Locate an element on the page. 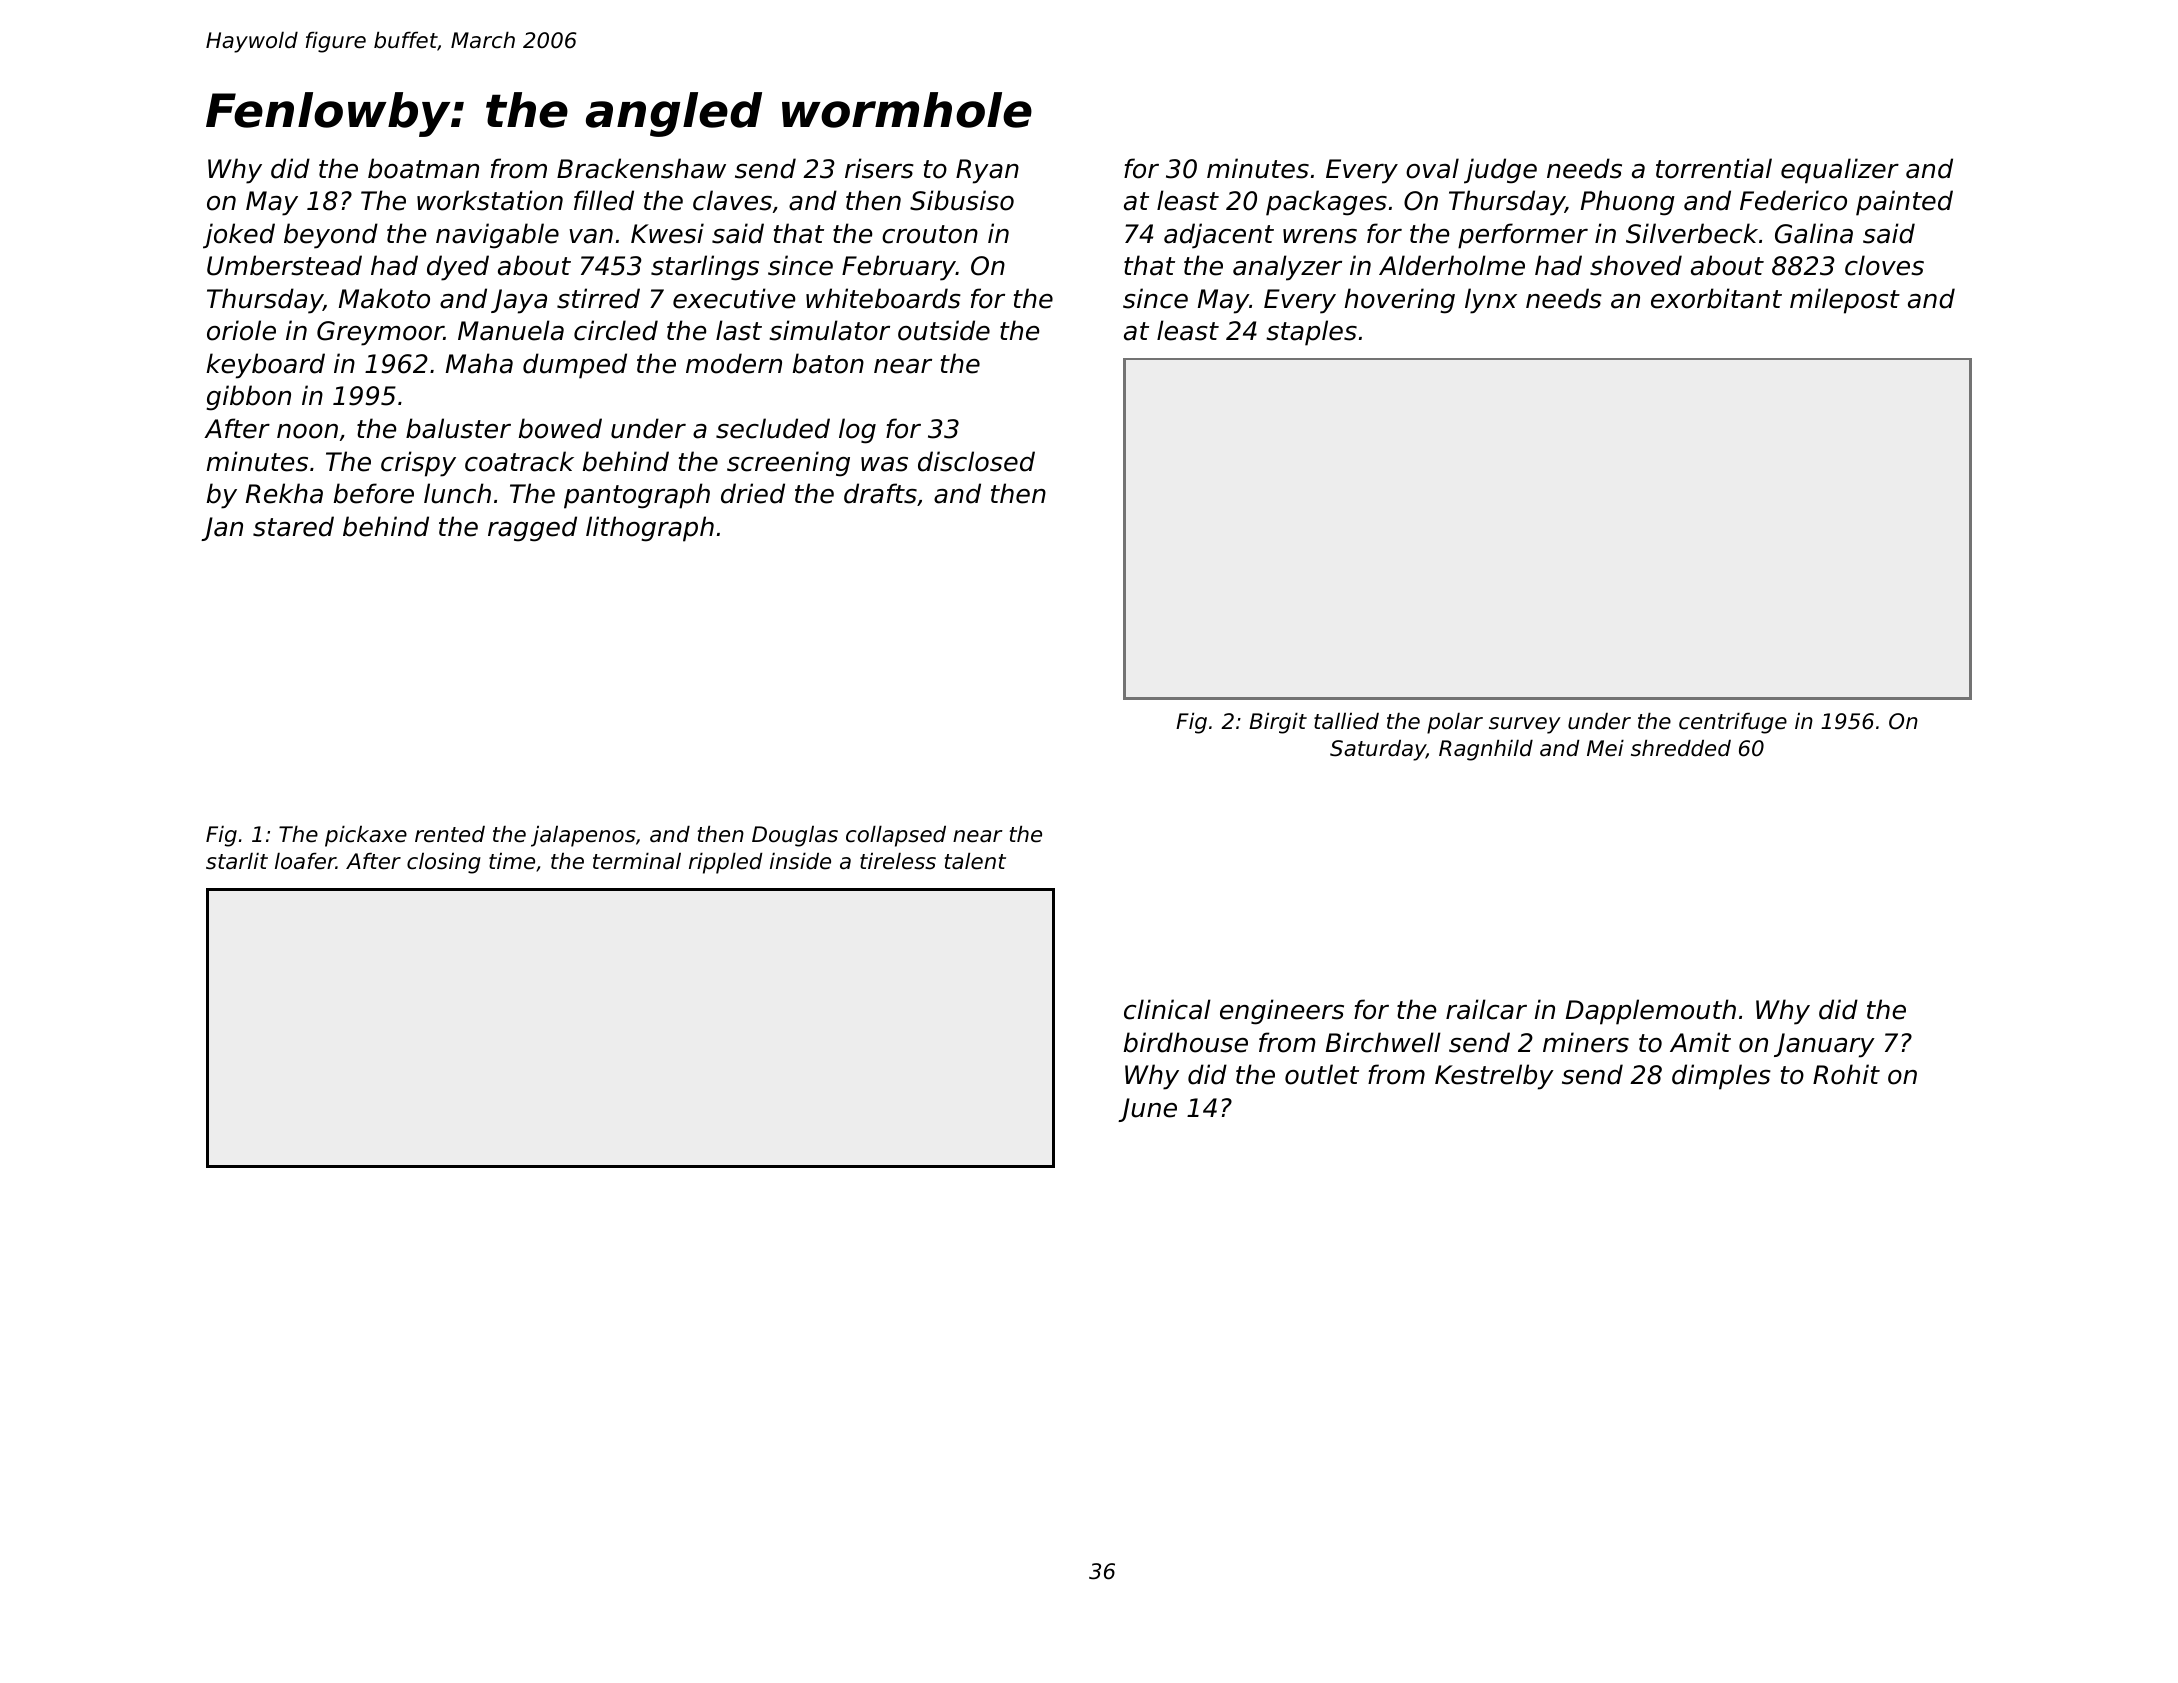 Image resolution: width=2178 pixels, height=1683 pixels. birdhouse is located at coordinates (1186, 1042).
